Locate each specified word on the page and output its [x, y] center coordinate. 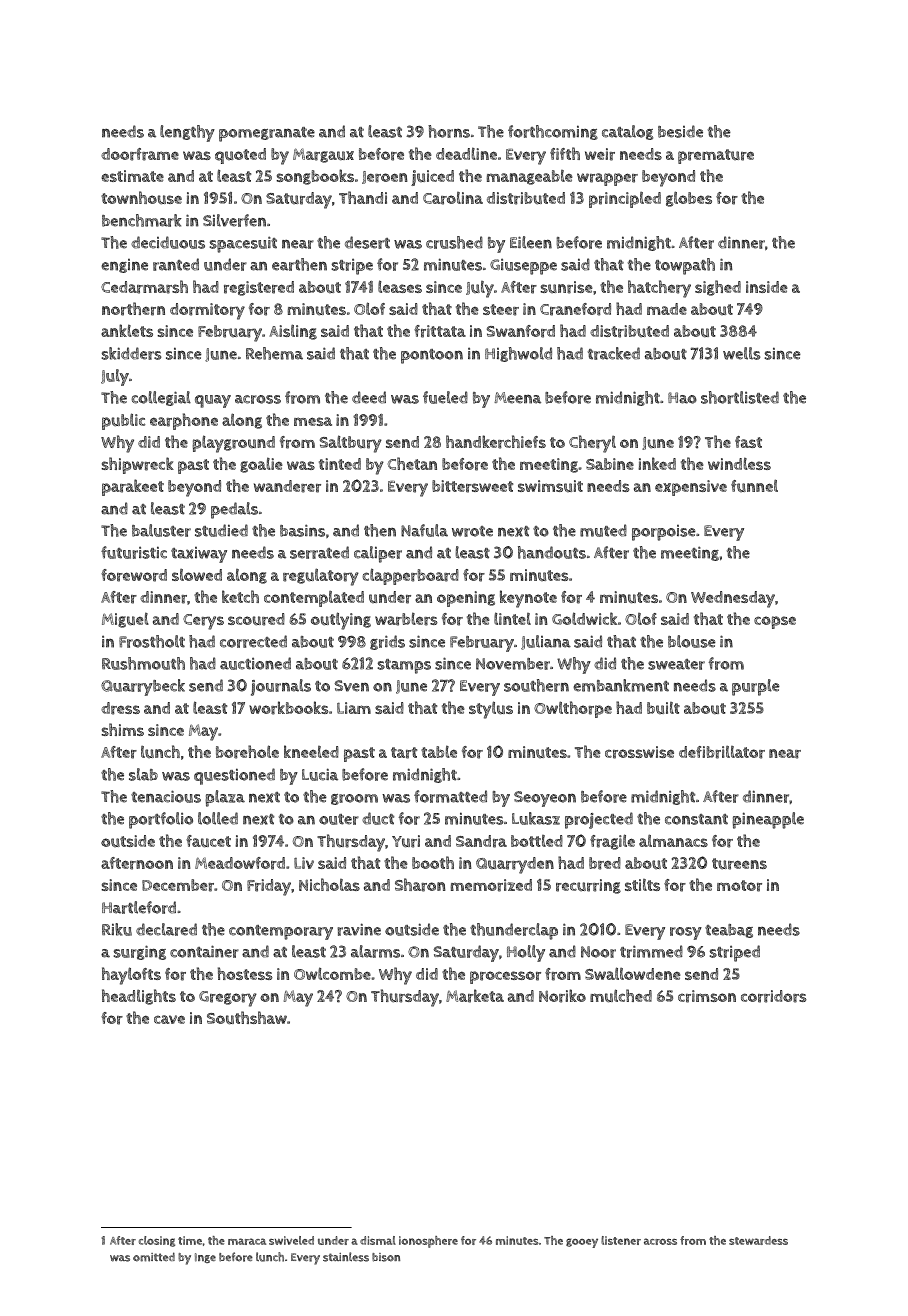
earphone [184, 421]
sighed [718, 288]
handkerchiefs [496, 442]
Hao [682, 398]
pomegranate [267, 134]
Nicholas [329, 884]
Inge [205, 1258]
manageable [529, 177]
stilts [642, 885]
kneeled [311, 751]
